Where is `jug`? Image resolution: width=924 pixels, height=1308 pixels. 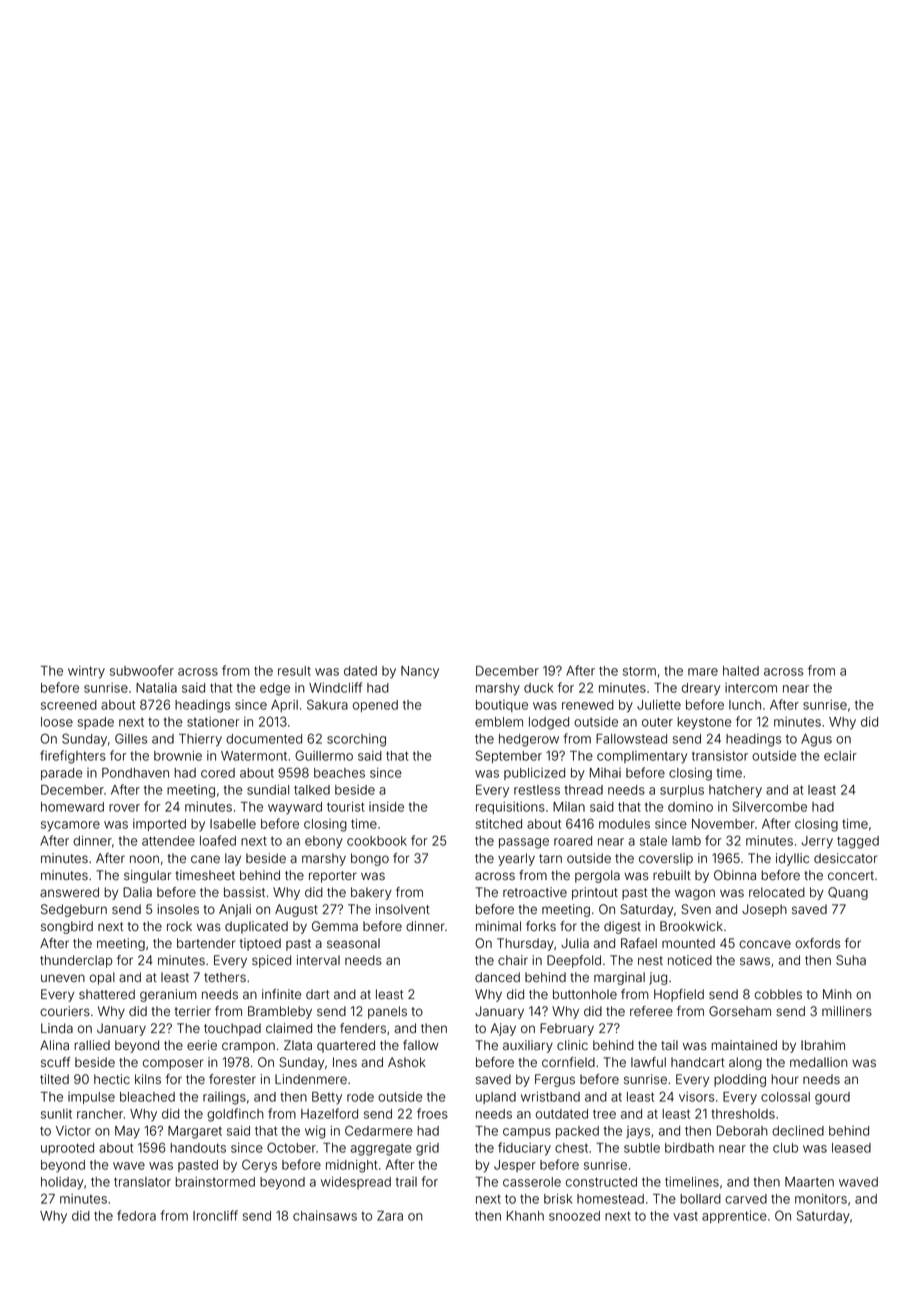
jug is located at coordinates (658, 978).
